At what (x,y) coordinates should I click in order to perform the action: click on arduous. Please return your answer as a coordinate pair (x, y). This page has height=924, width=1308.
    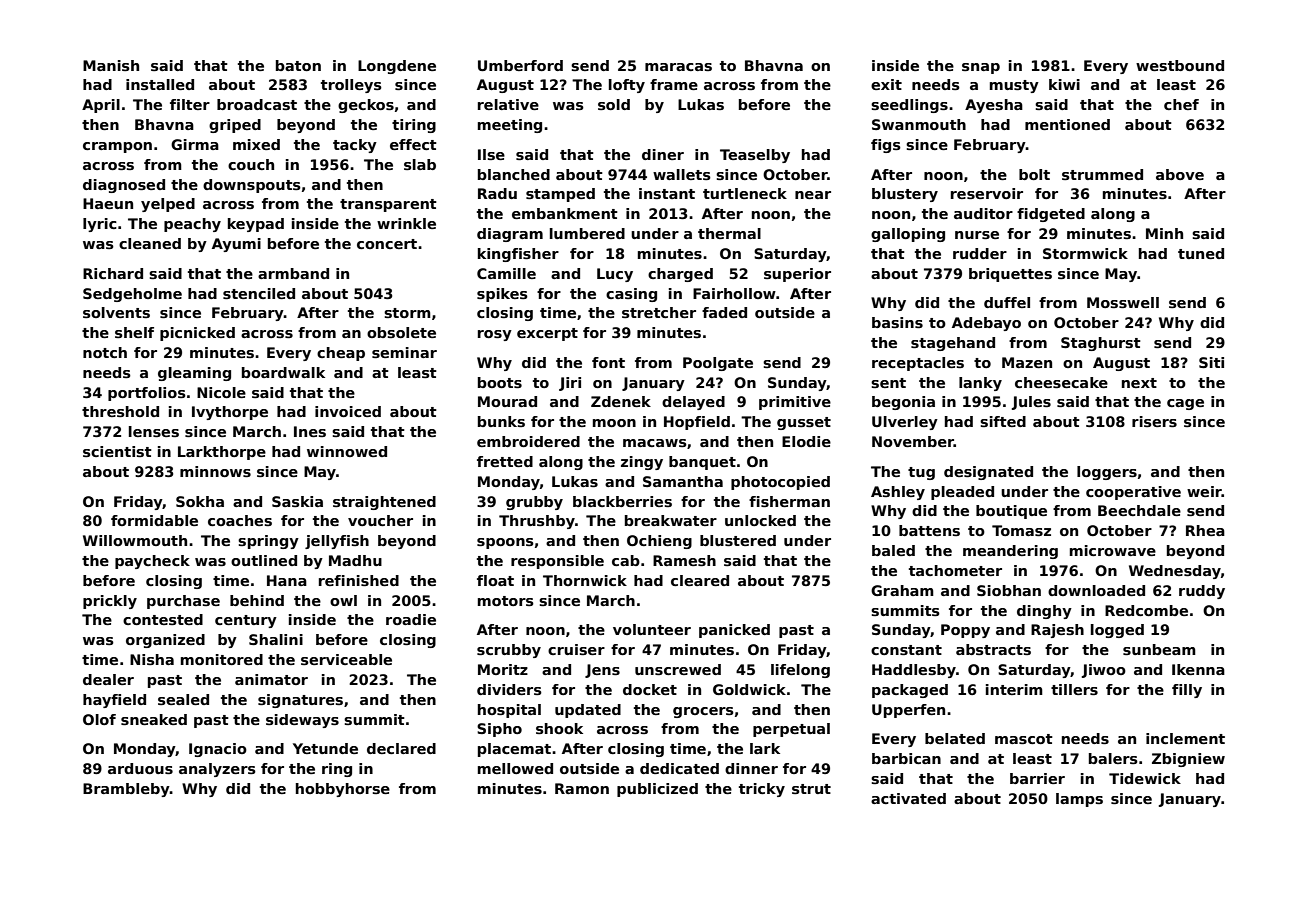
    Looking at the image, I should click on (140, 768).
